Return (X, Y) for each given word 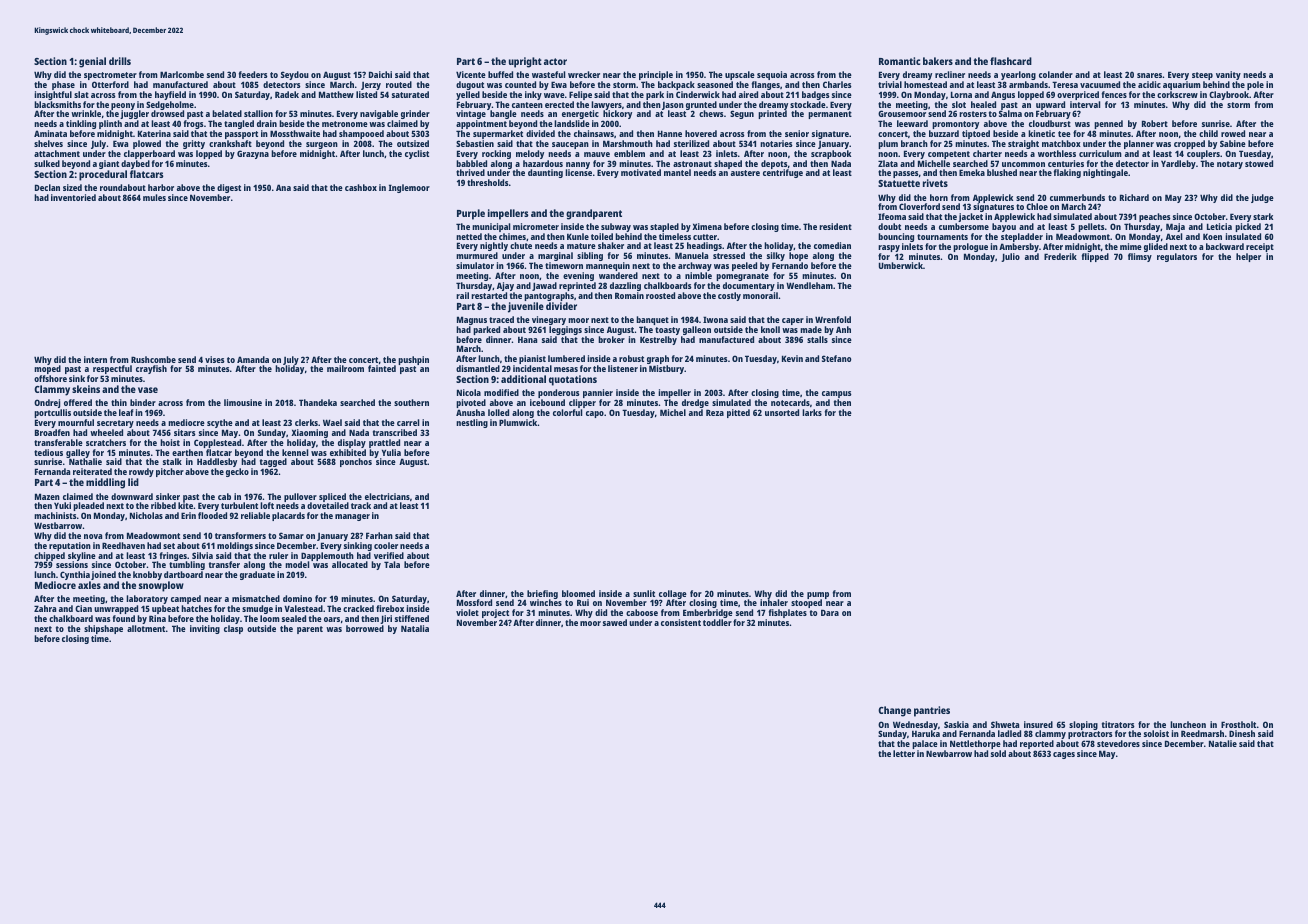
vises (215, 359)
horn (939, 197)
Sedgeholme (170, 106)
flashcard (1011, 61)
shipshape (103, 629)
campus (837, 394)
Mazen (47, 496)
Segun (742, 114)
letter (904, 753)
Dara (830, 612)
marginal (555, 256)
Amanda (253, 359)
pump (818, 596)
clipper (582, 403)
